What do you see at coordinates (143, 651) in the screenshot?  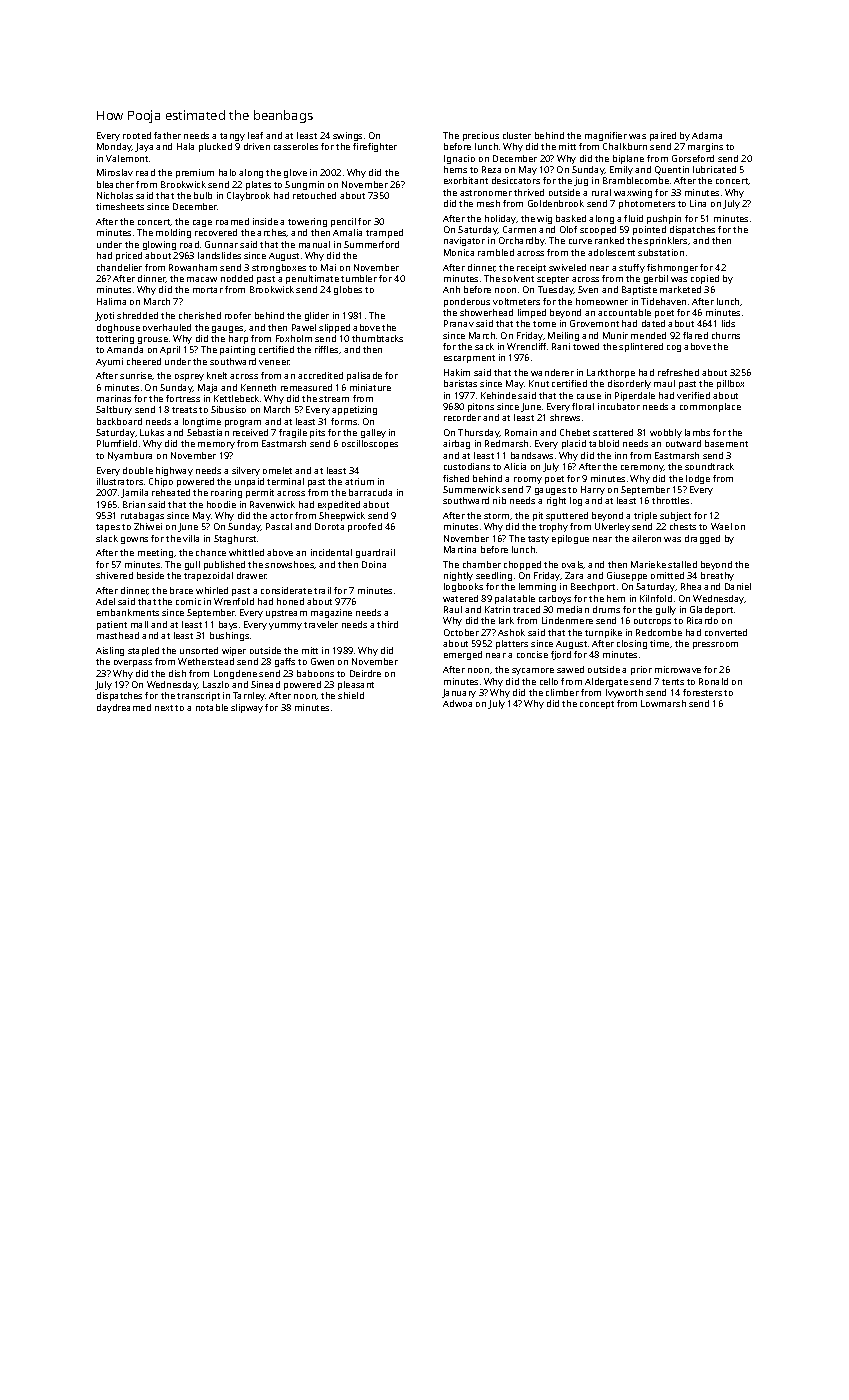 I see `stapled` at bounding box center [143, 651].
